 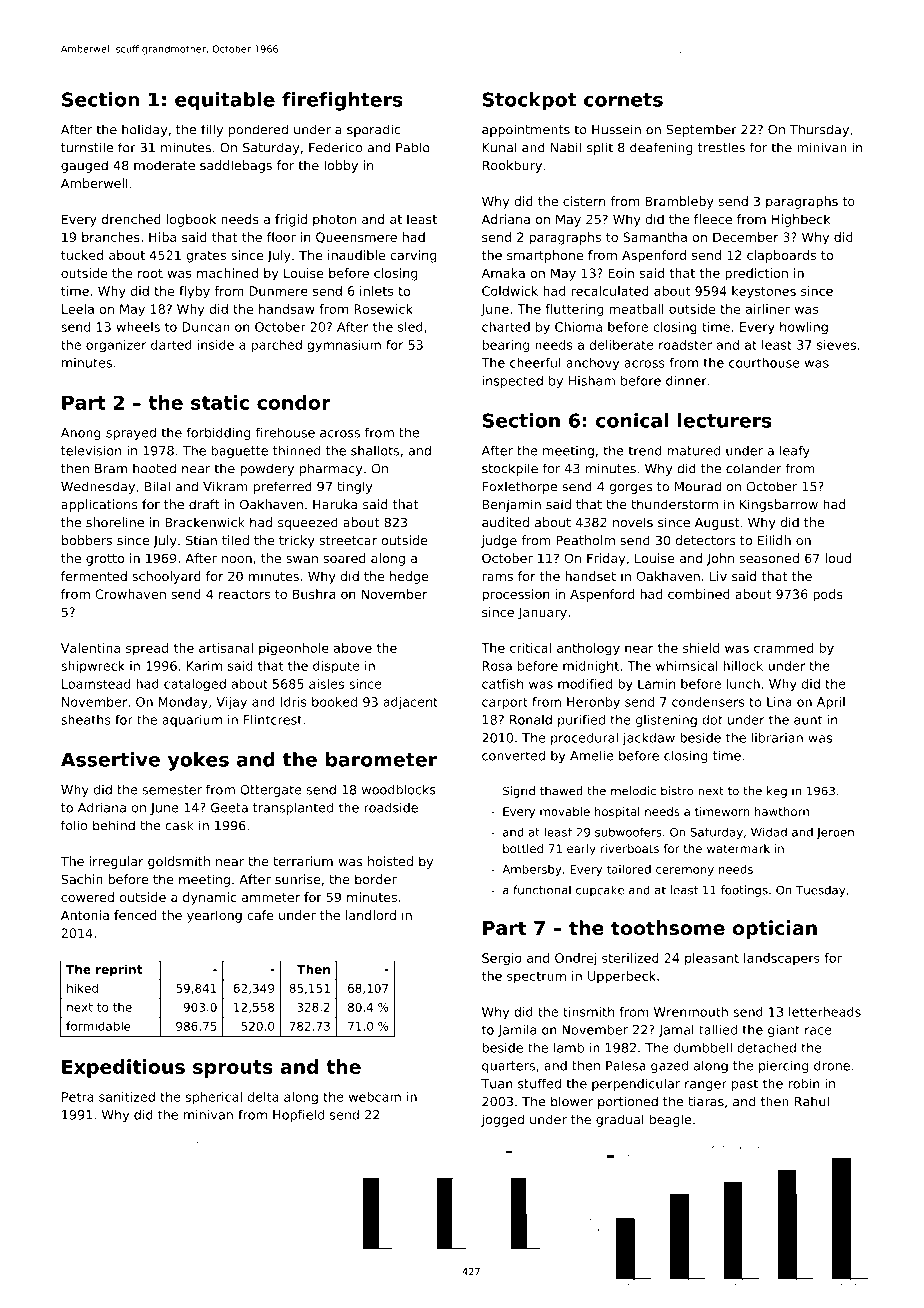 What do you see at coordinates (342, 101) in the screenshot?
I see `firefighters` at bounding box center [342, 101].
